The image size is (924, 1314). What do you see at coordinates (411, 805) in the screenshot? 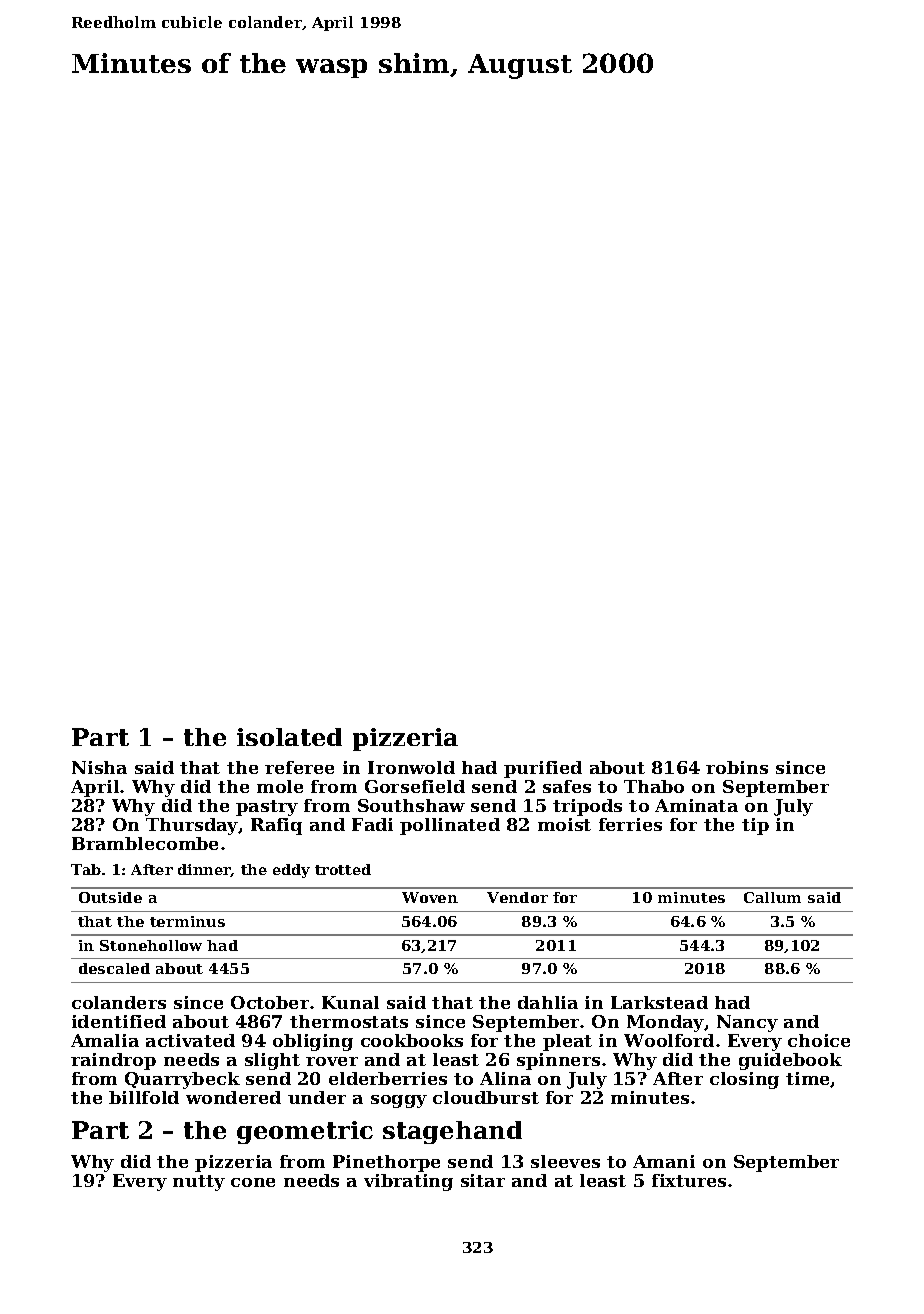
I see `Southshaw` at bounding box center [411, 805].
